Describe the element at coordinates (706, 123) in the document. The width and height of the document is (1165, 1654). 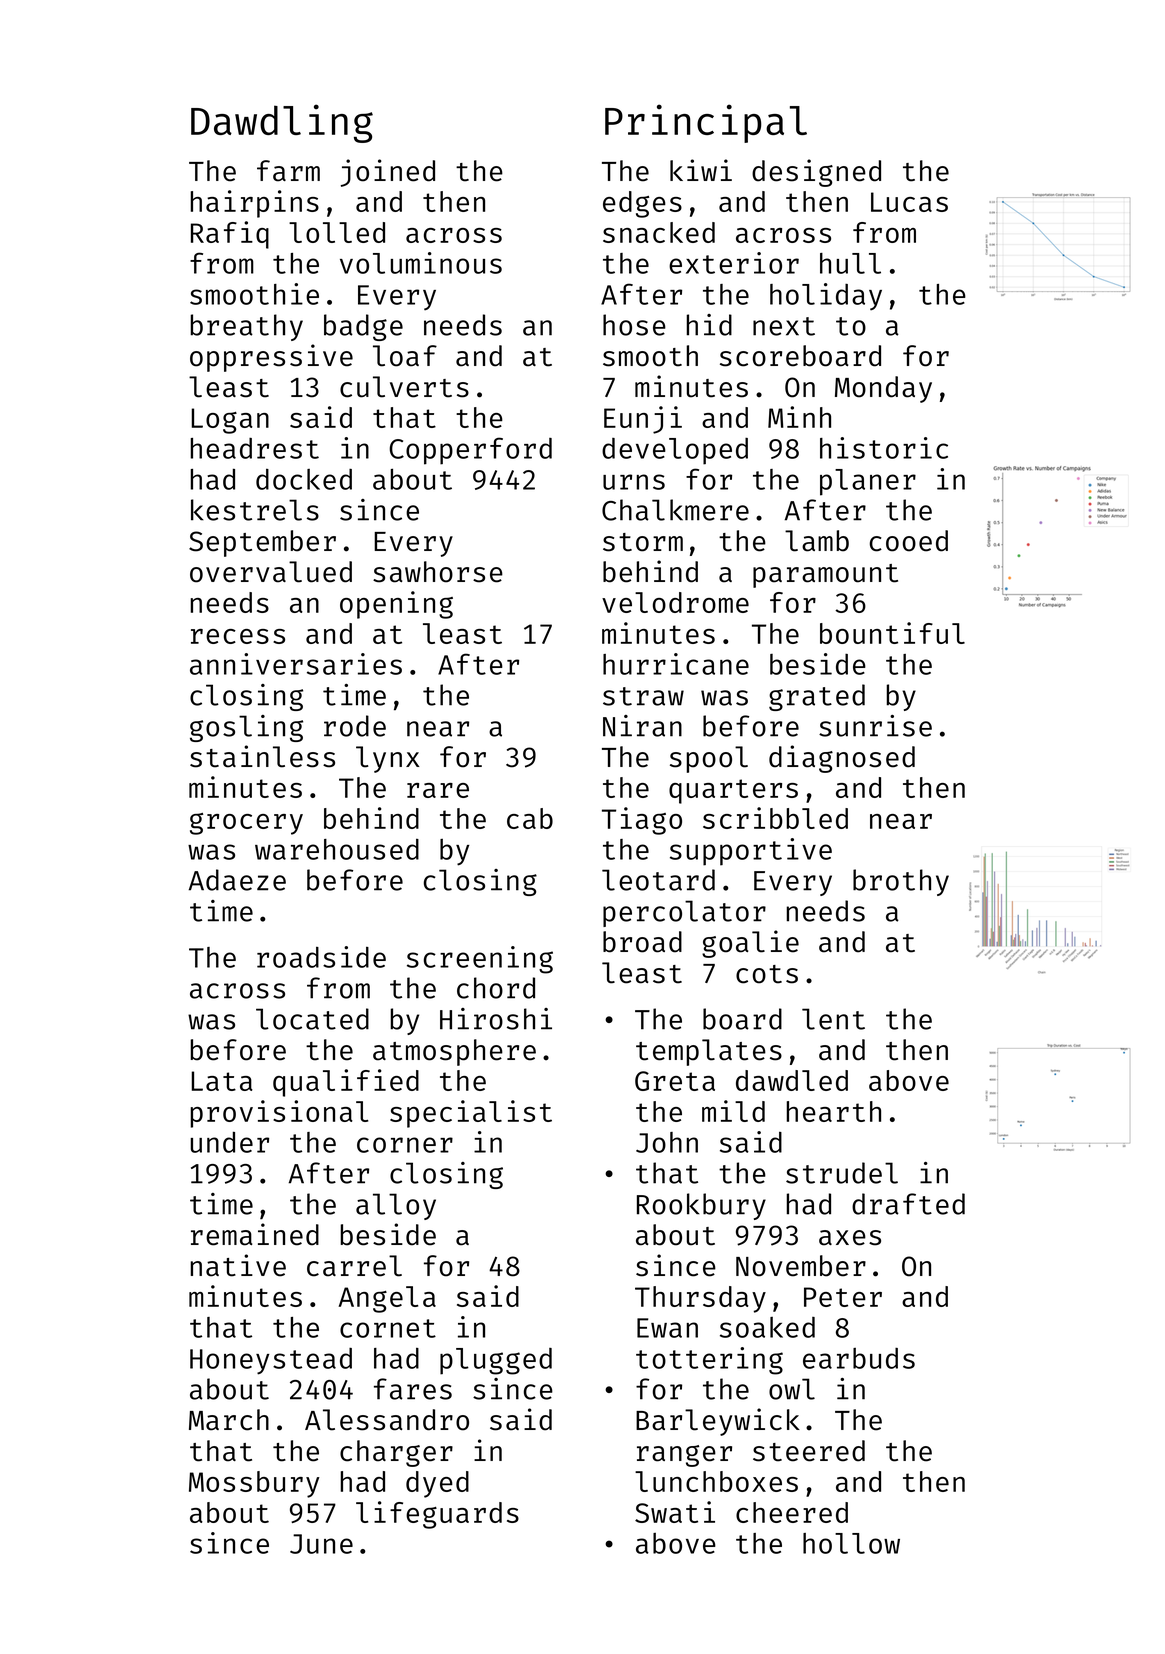
I see `Principal` at that location.
